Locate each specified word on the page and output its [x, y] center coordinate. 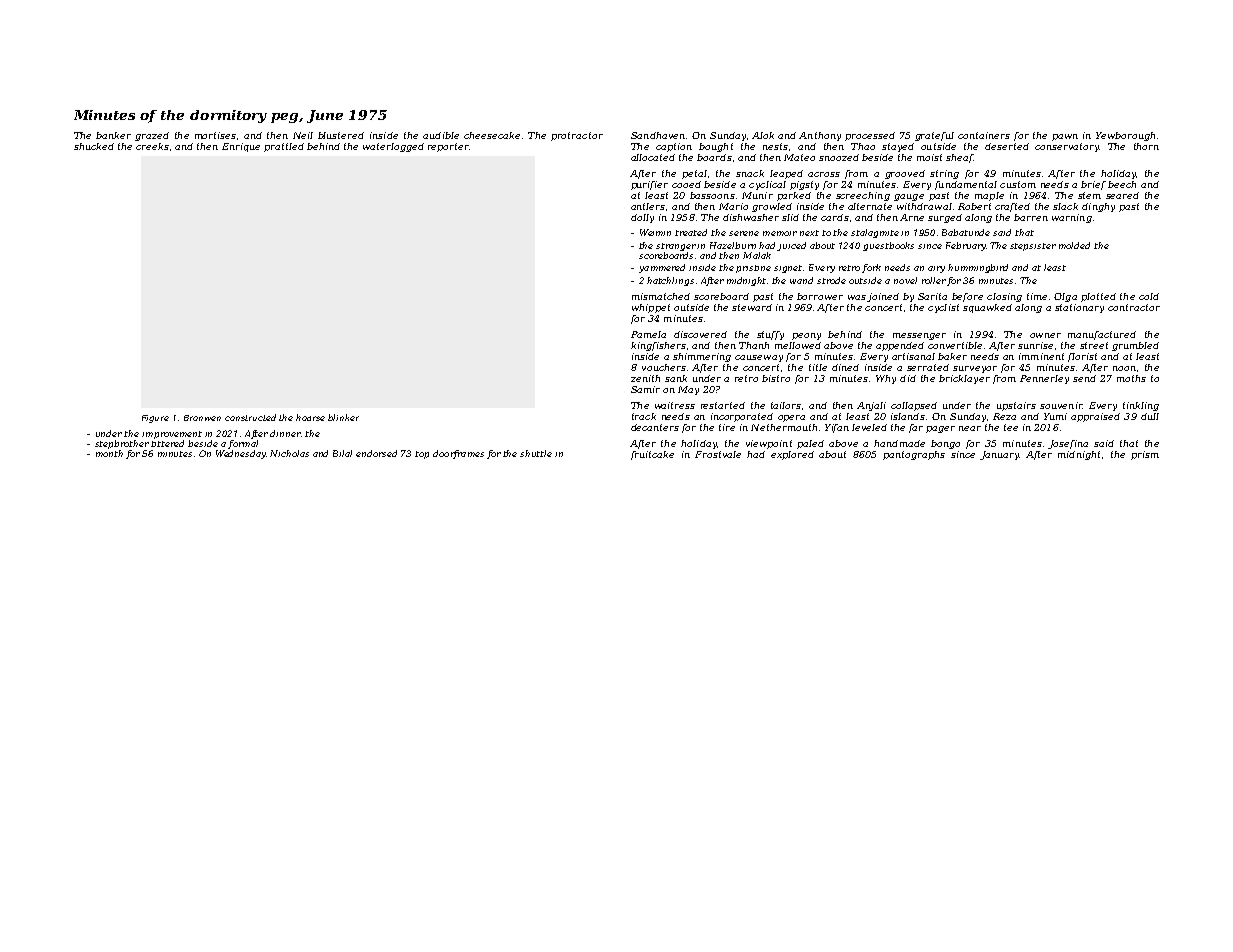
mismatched [661, 296]
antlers [648, 206]
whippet [651, 308]
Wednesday [241, 454]
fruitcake [652, 455]
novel [905, 280]
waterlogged [393, 147]
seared [1122, 195]
